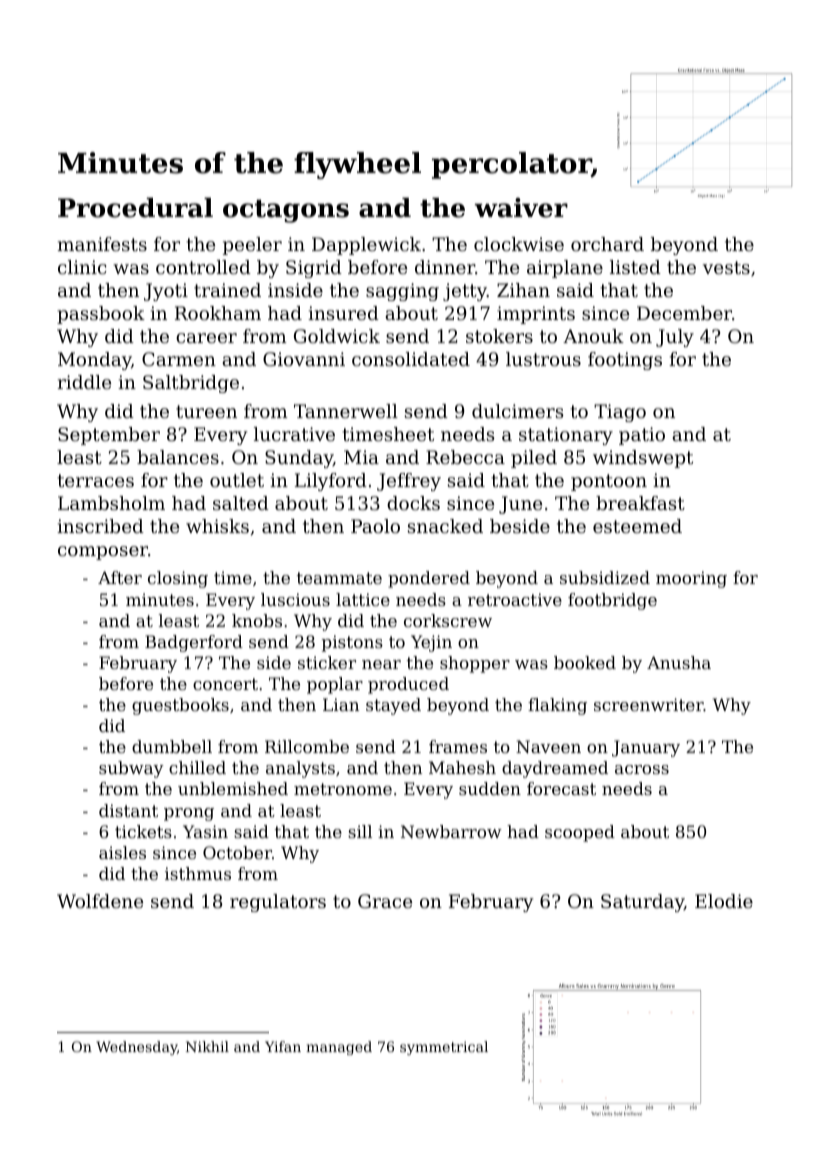 The image size is (817, 1159). What do you see at coordinates (679, 662) in the document?
I see `Anusha` at bounding box center [679, 662].
